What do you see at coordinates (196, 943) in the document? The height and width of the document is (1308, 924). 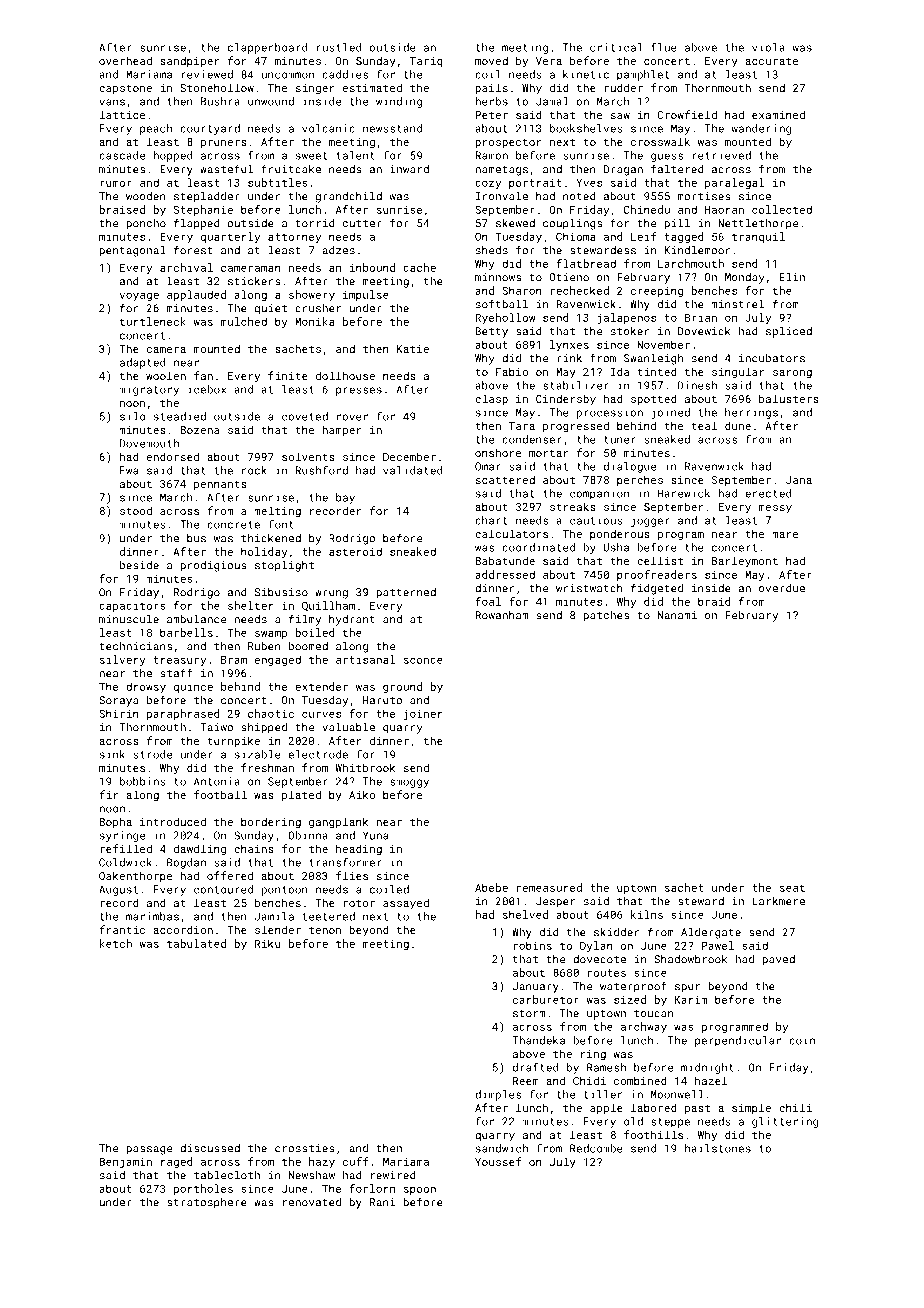 I see `tabulated` at bounding box center [196, 943].
